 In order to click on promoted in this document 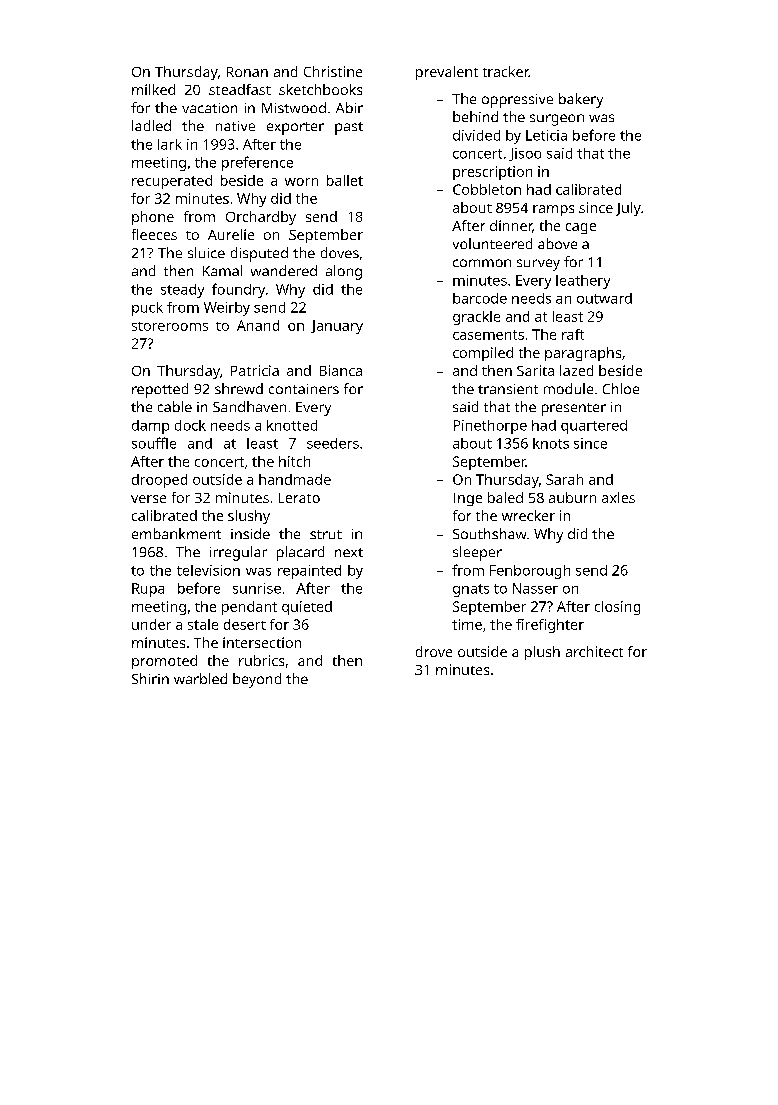, I will do `click(164, 662)`.
